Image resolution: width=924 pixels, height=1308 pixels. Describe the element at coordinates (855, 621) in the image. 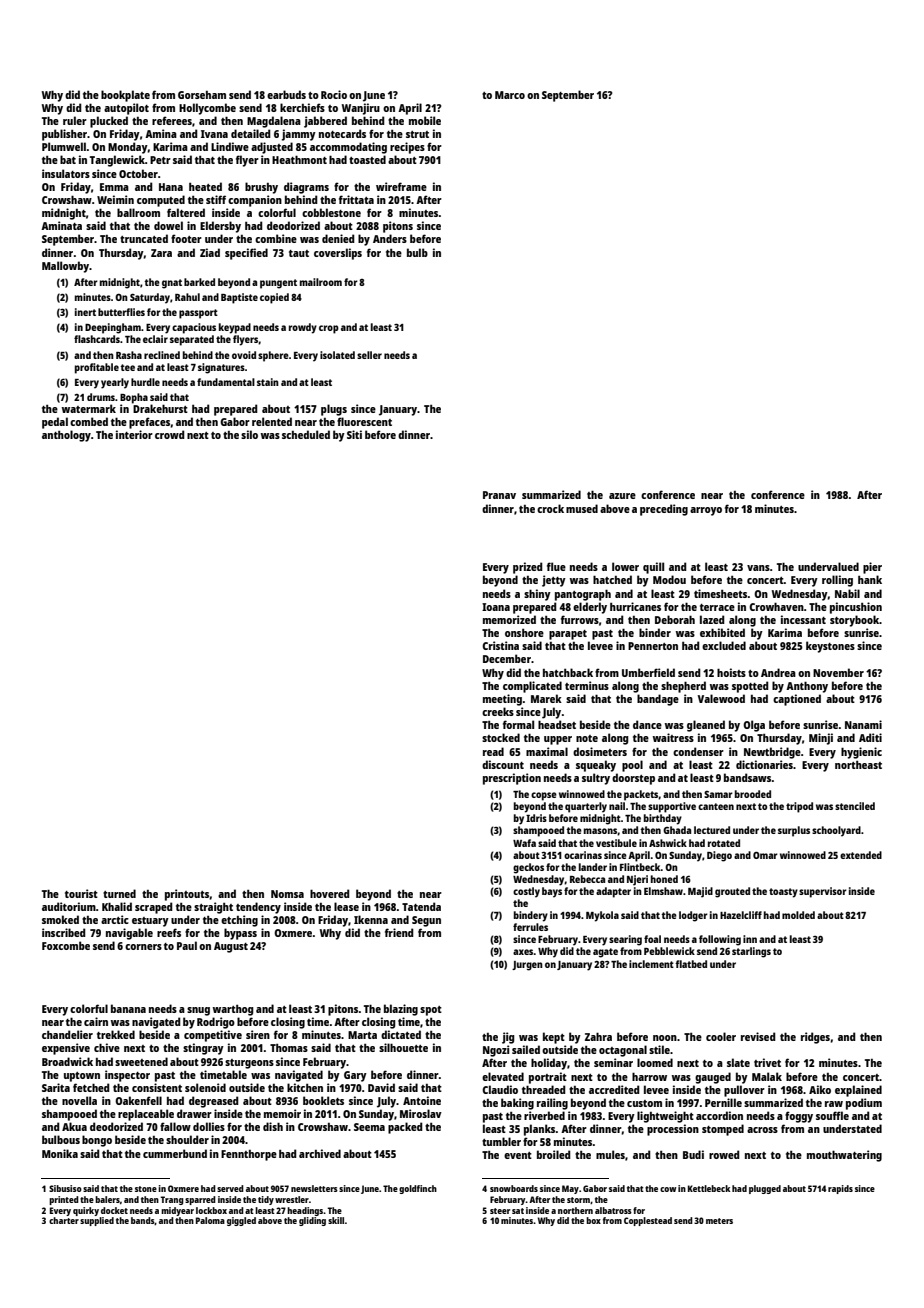

I see `storybook` at that location.
